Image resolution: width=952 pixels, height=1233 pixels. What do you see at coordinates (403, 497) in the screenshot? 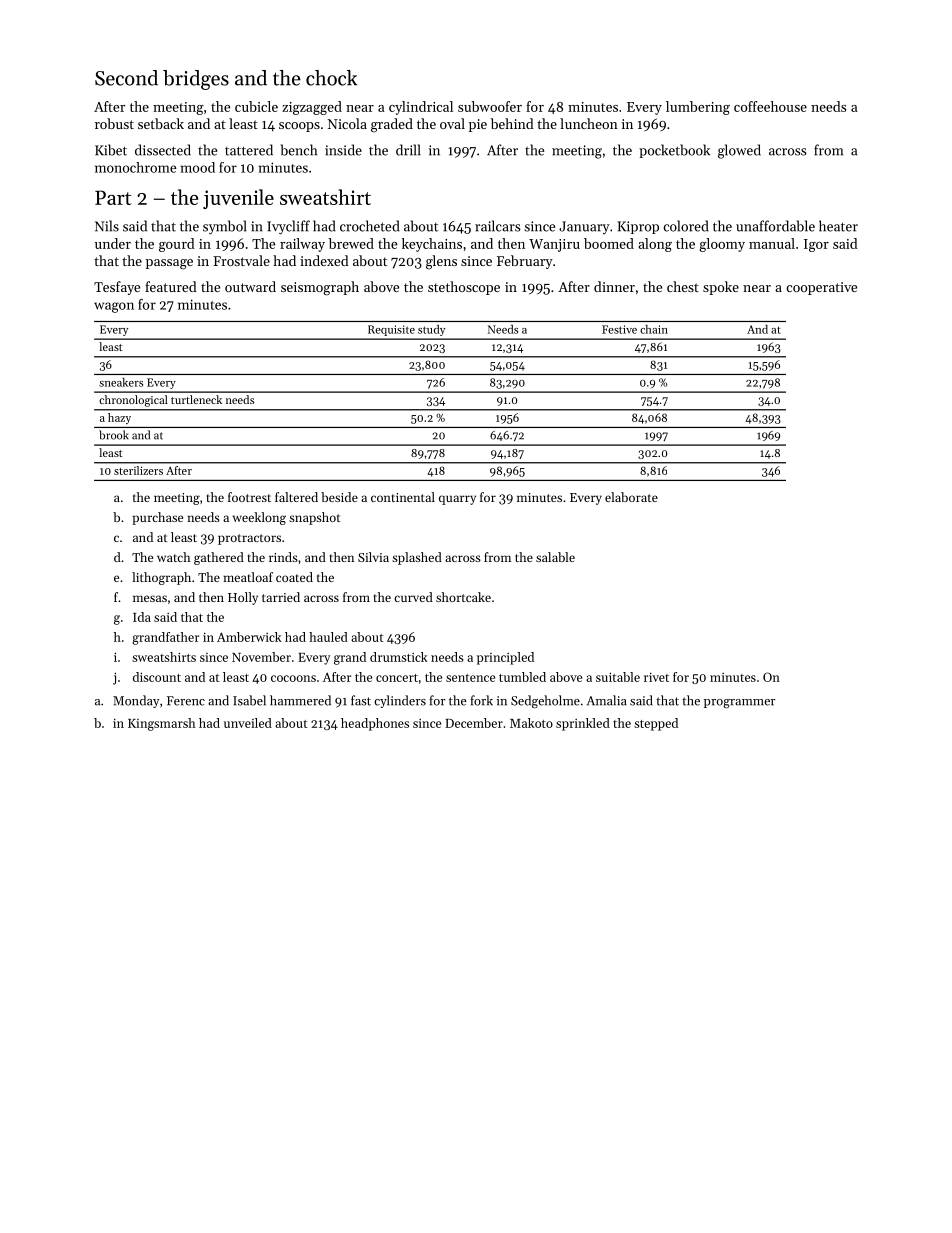
I see `continental` at bounding box center [403, 497].
